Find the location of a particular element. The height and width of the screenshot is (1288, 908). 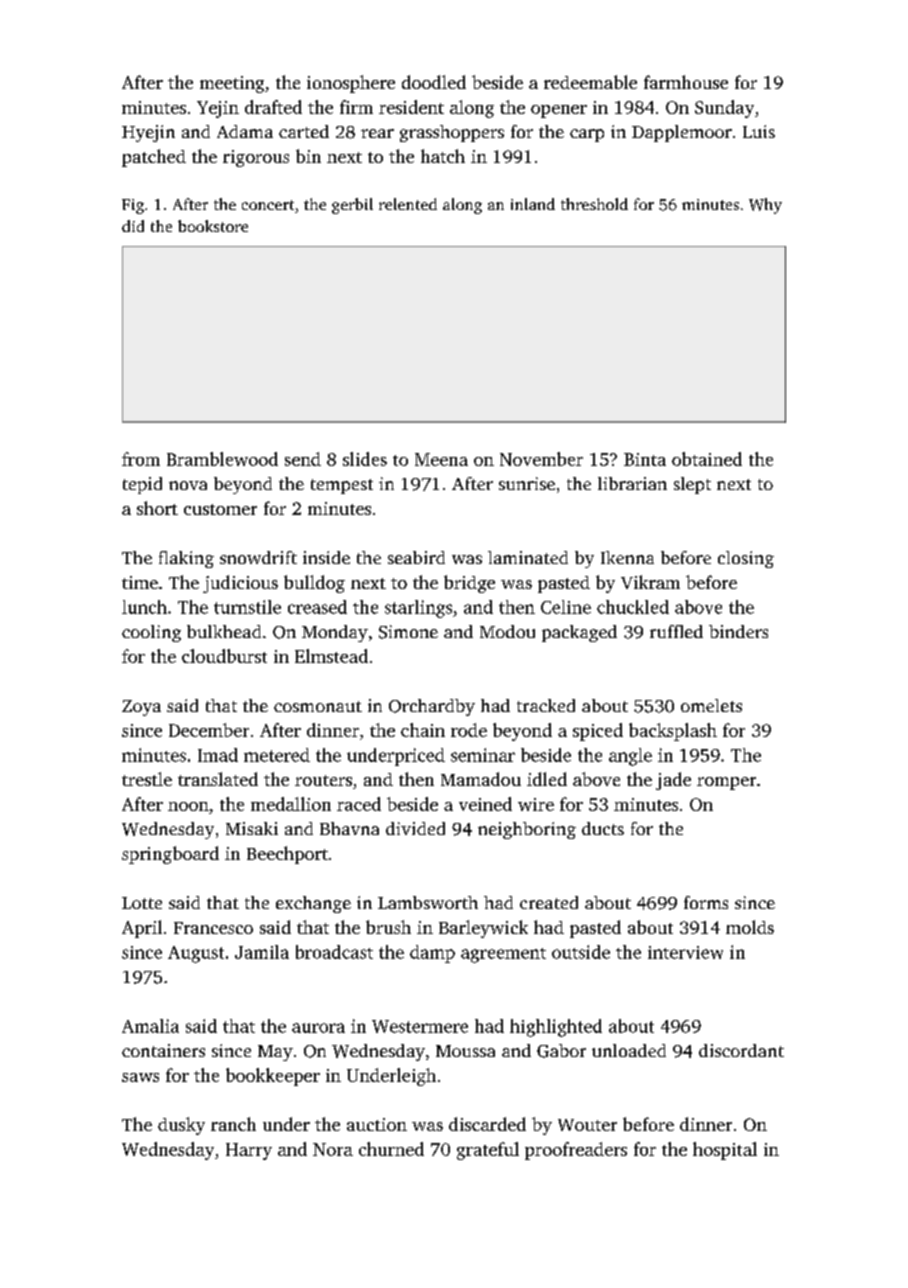

ionosphere is located at coordinates (351, 84).
